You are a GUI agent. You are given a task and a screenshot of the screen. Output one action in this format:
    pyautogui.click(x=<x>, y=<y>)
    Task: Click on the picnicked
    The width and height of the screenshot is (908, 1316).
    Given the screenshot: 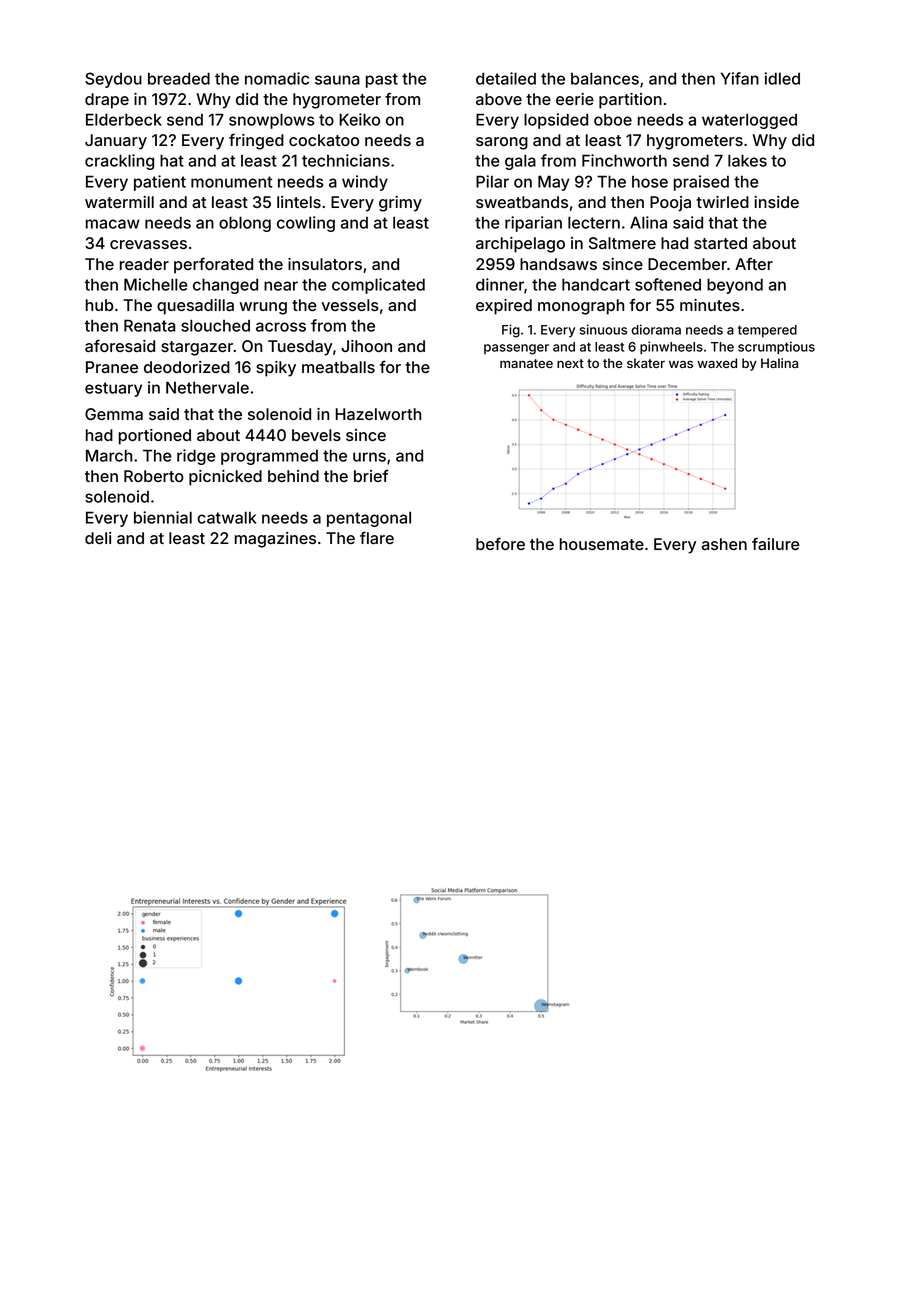 What is the action you would take?
    pyautogui.click(x=225, y=478)
